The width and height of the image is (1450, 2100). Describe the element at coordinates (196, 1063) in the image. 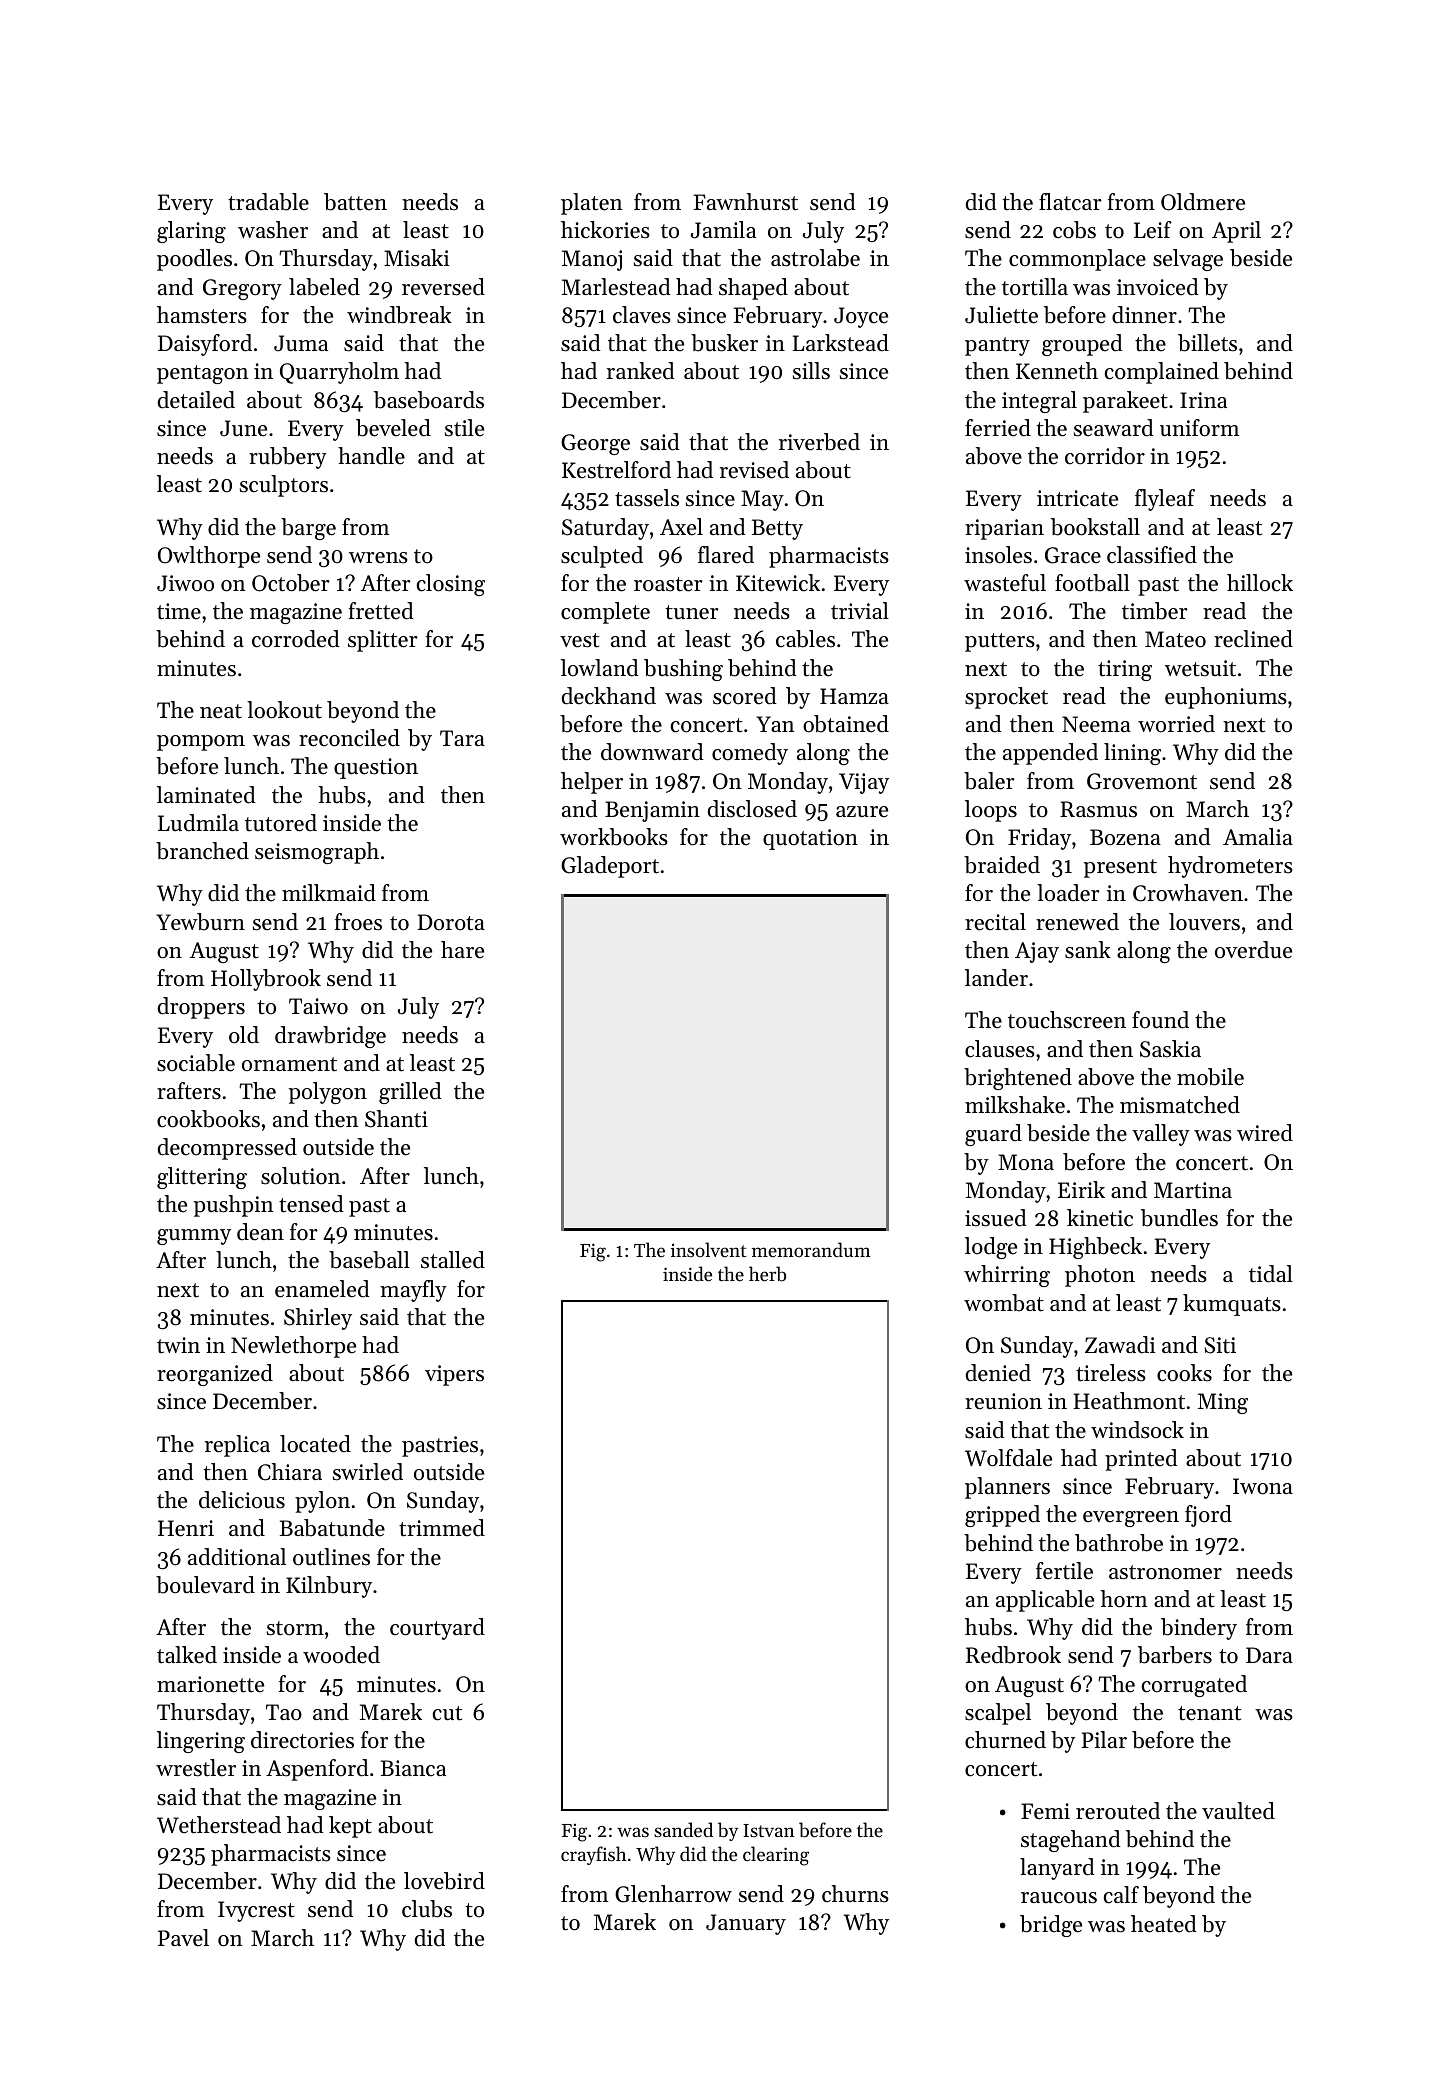

I see `sociable` at that location.
